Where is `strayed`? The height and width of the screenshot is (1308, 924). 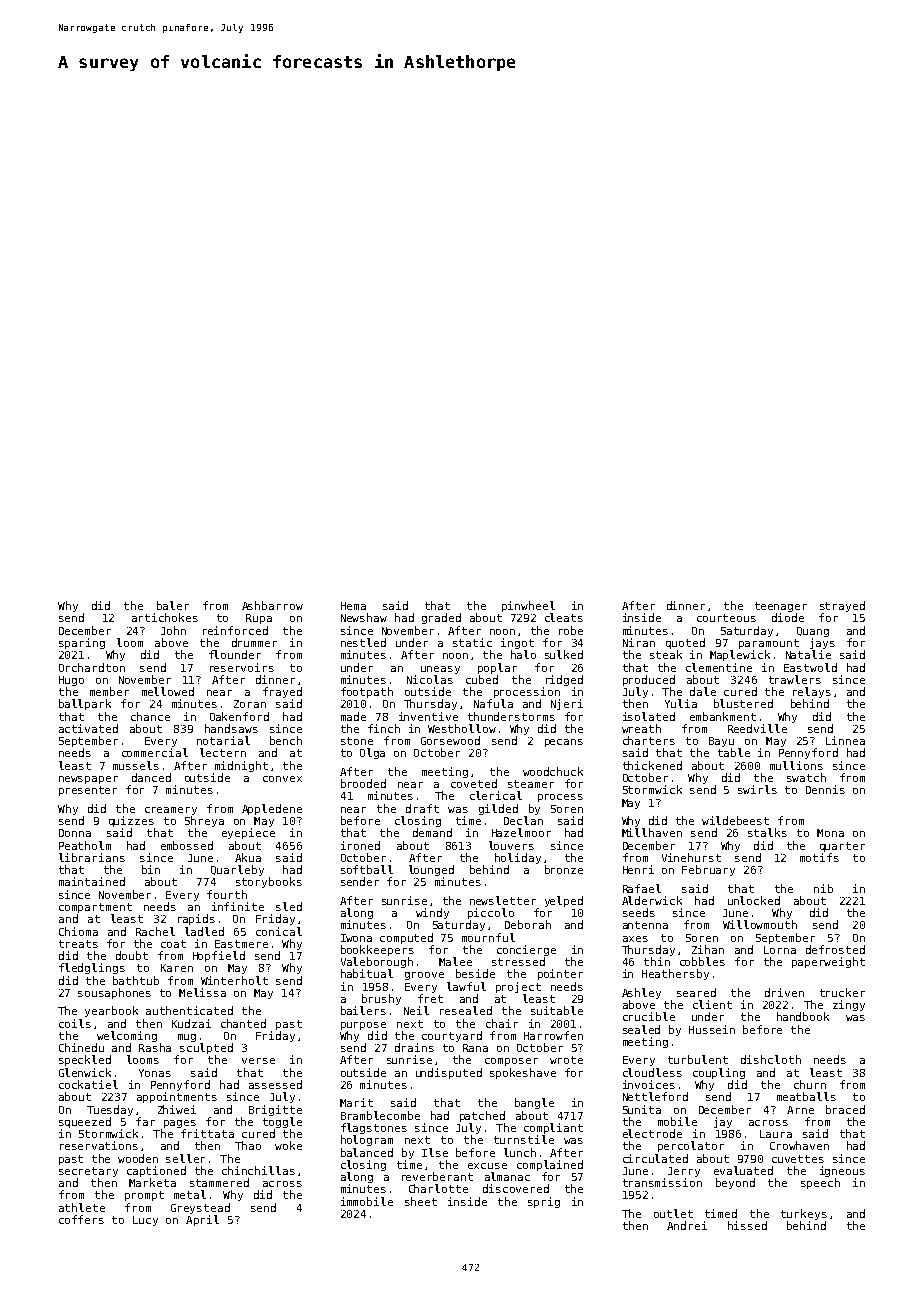 strayed is located at coordinates (842, 606).
